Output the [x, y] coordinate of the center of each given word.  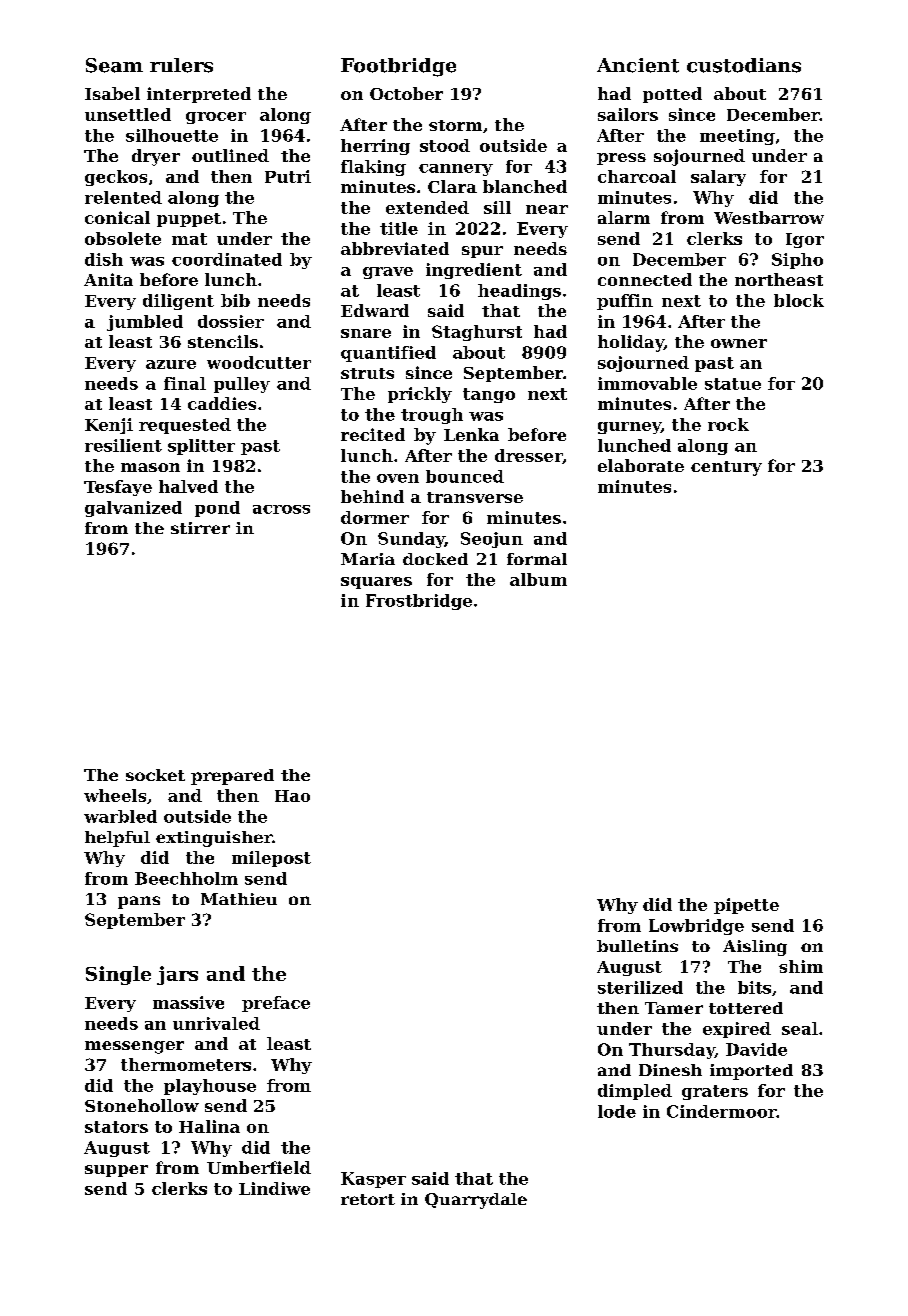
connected [645, 279]
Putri [288, 176]
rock [728, 424]
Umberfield [259, 1167]
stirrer [200, 528]
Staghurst [477, 333]
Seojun [492, 540]
